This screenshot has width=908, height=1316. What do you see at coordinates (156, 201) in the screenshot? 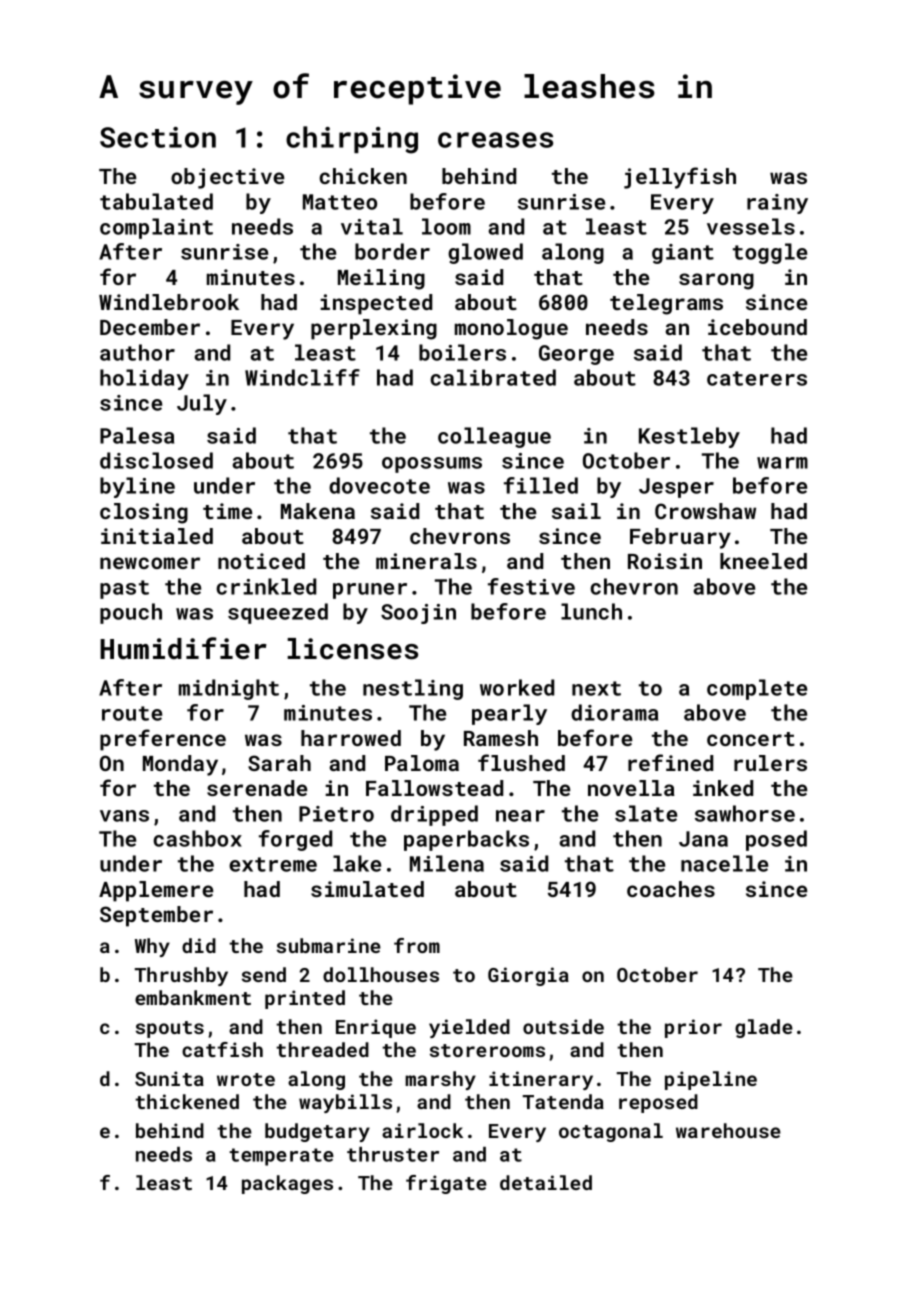
I see `tabulated` at bounding box center [156, 201].
